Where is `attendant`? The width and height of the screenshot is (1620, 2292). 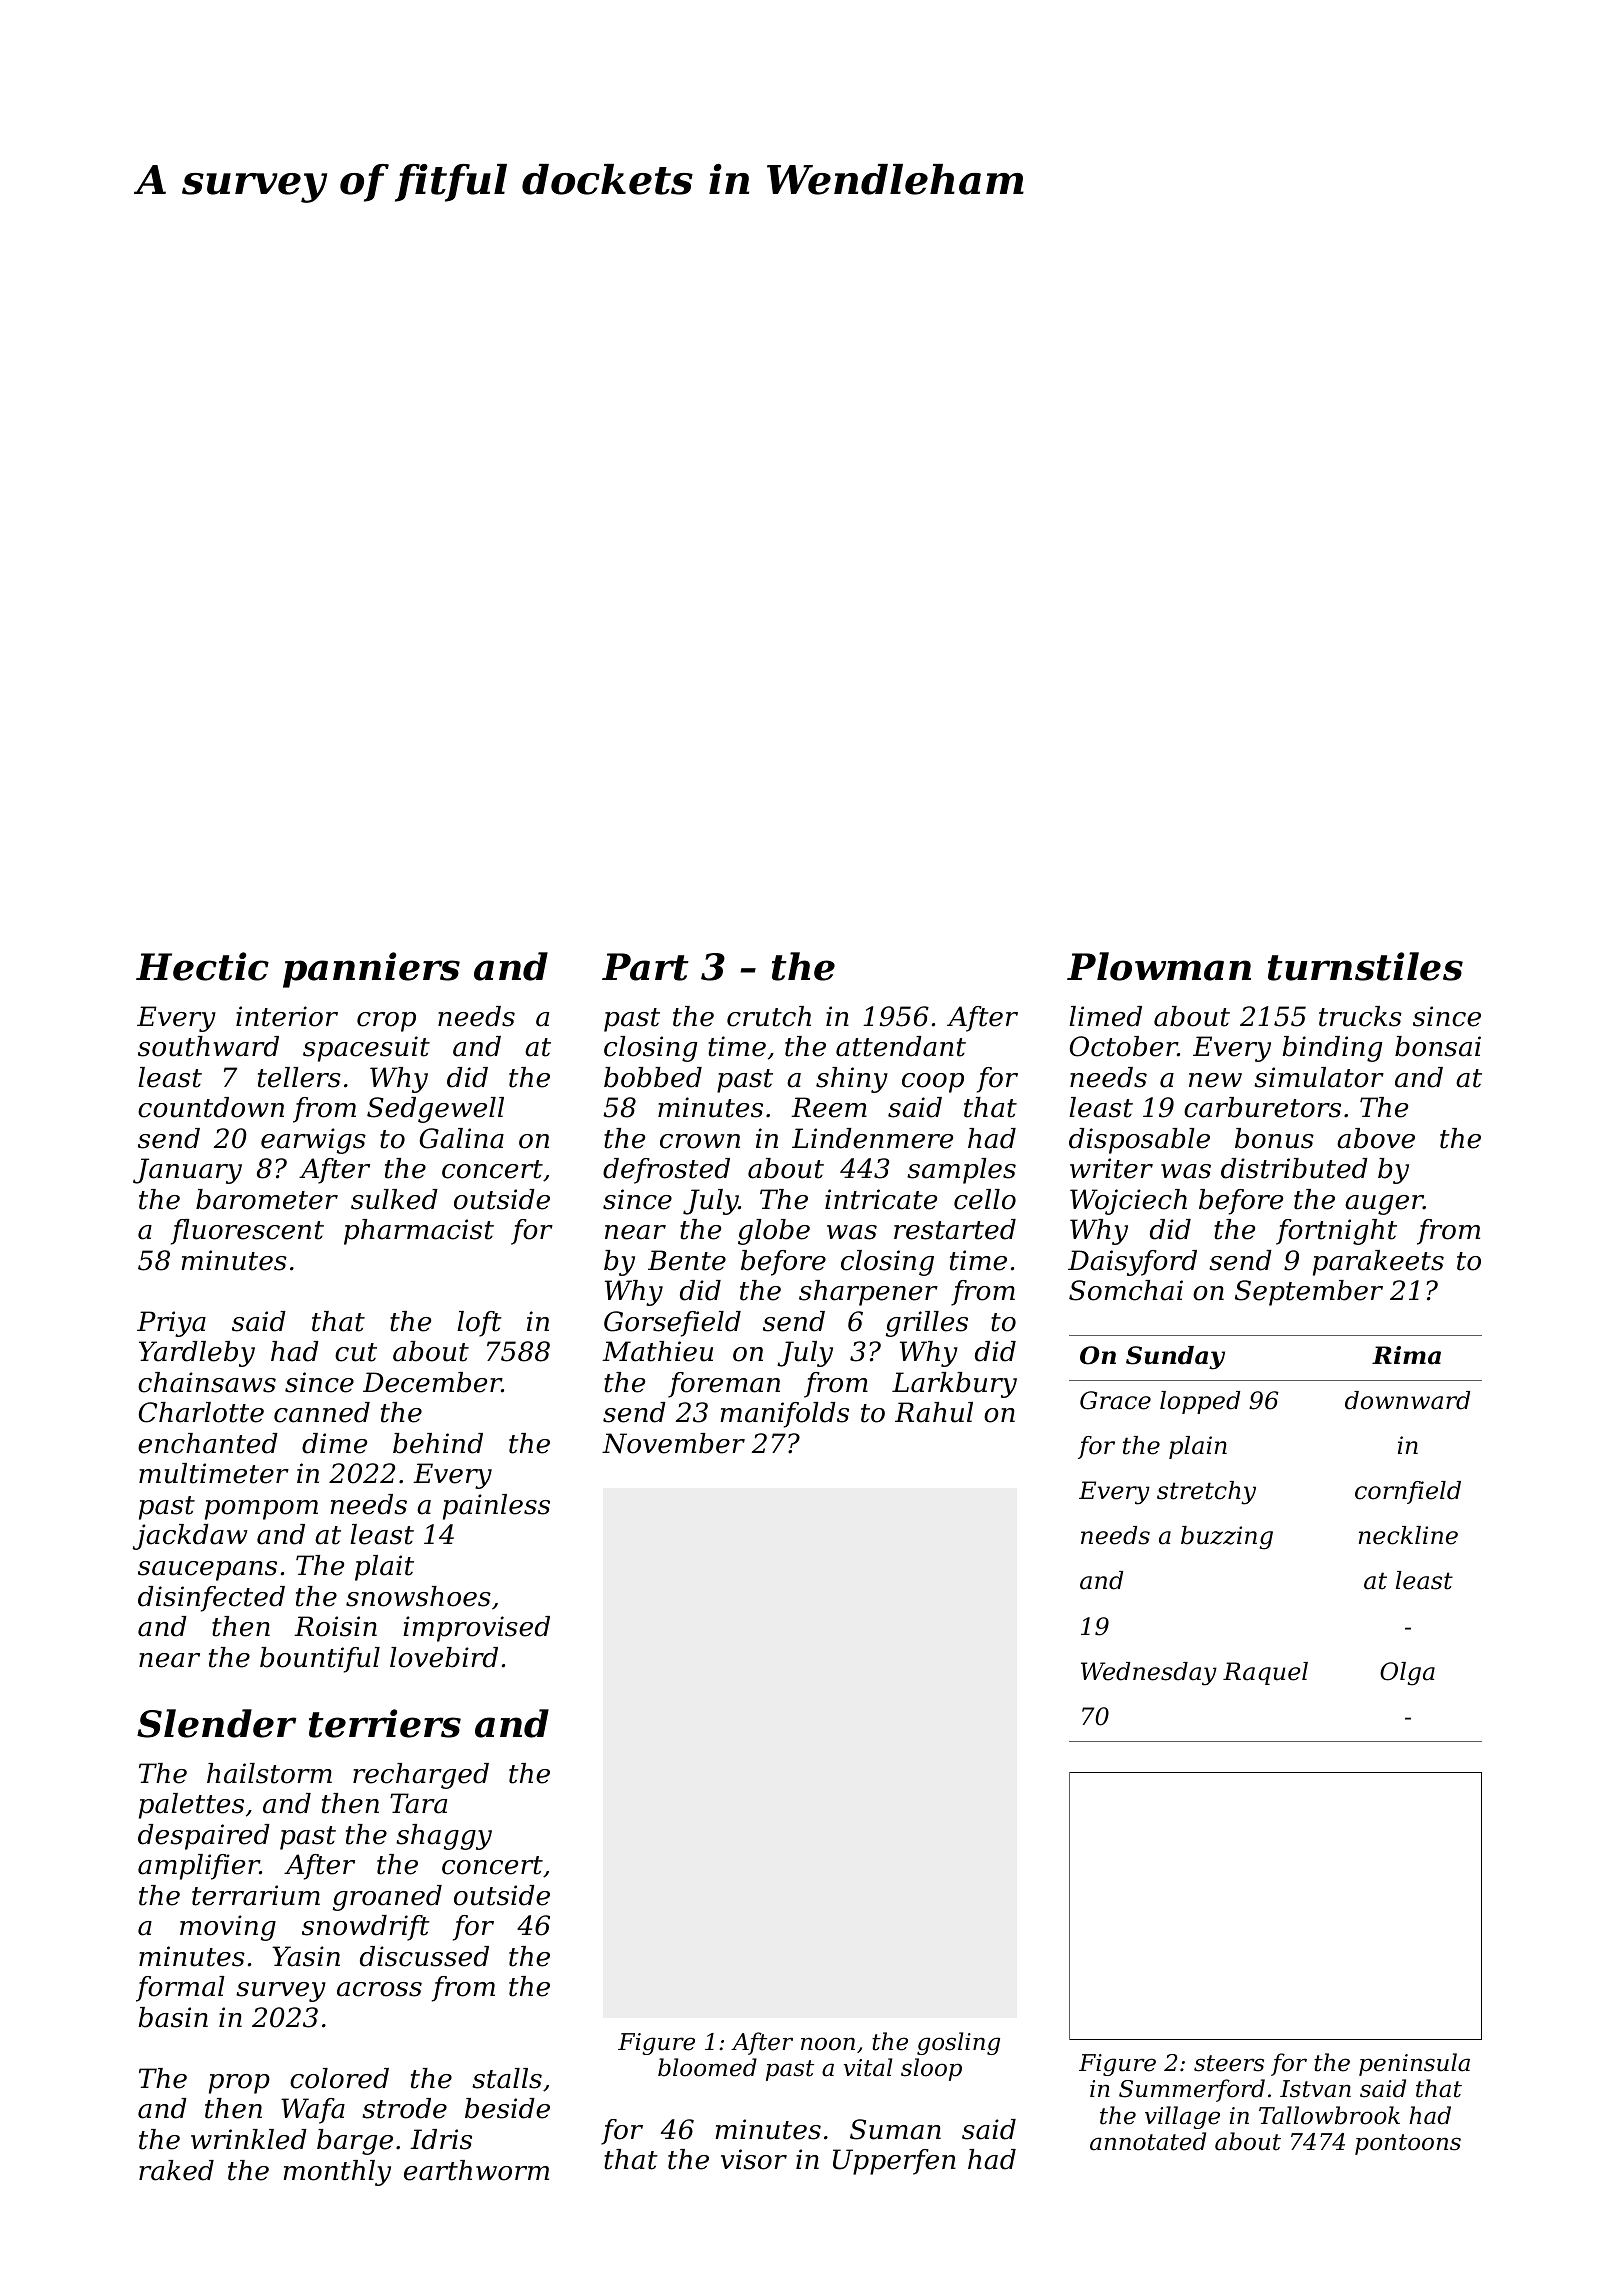
attendant is located at coordinates (901, 1046).
